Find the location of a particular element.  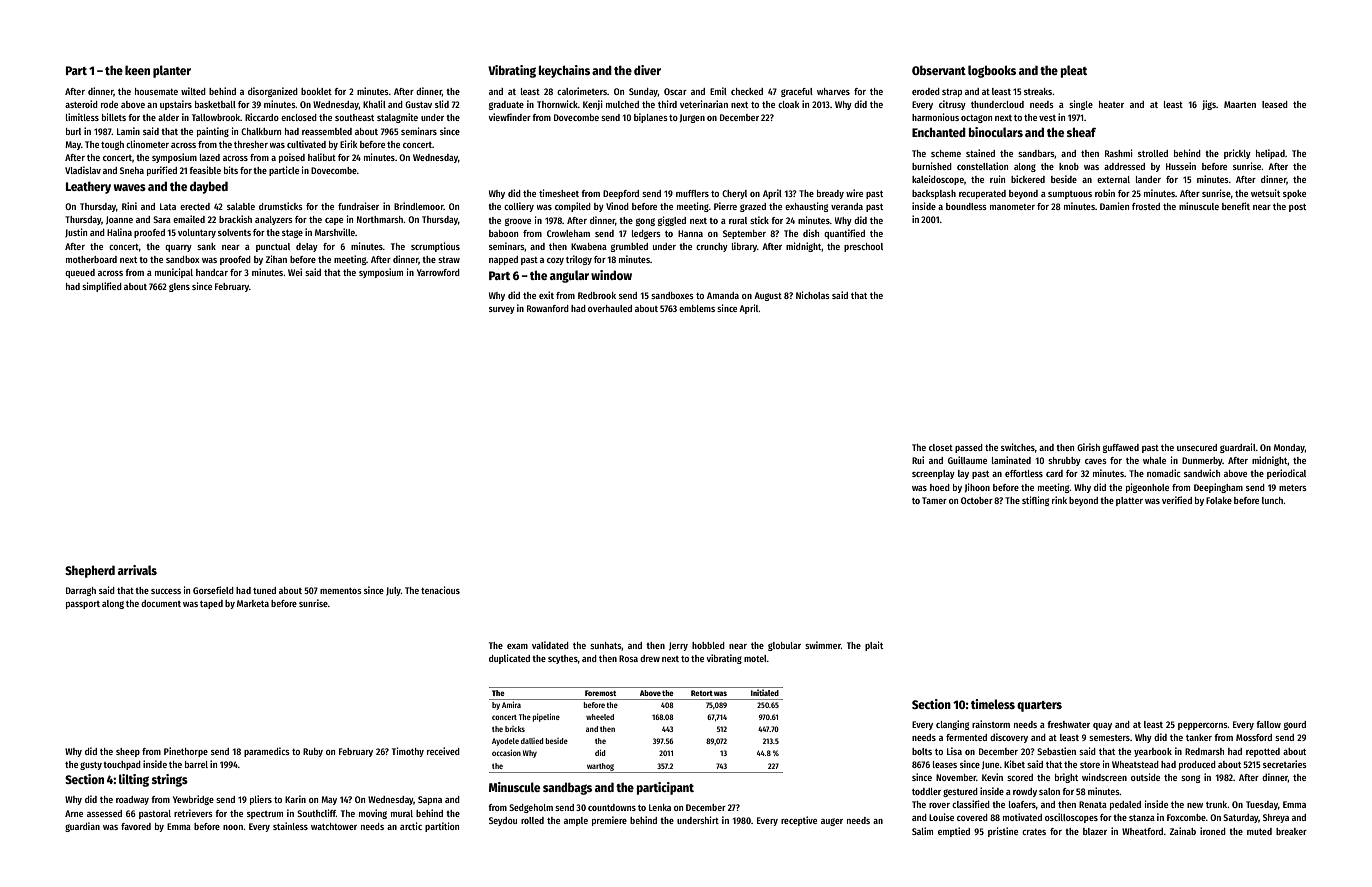

crates is located at coordinates (1034, 832).
